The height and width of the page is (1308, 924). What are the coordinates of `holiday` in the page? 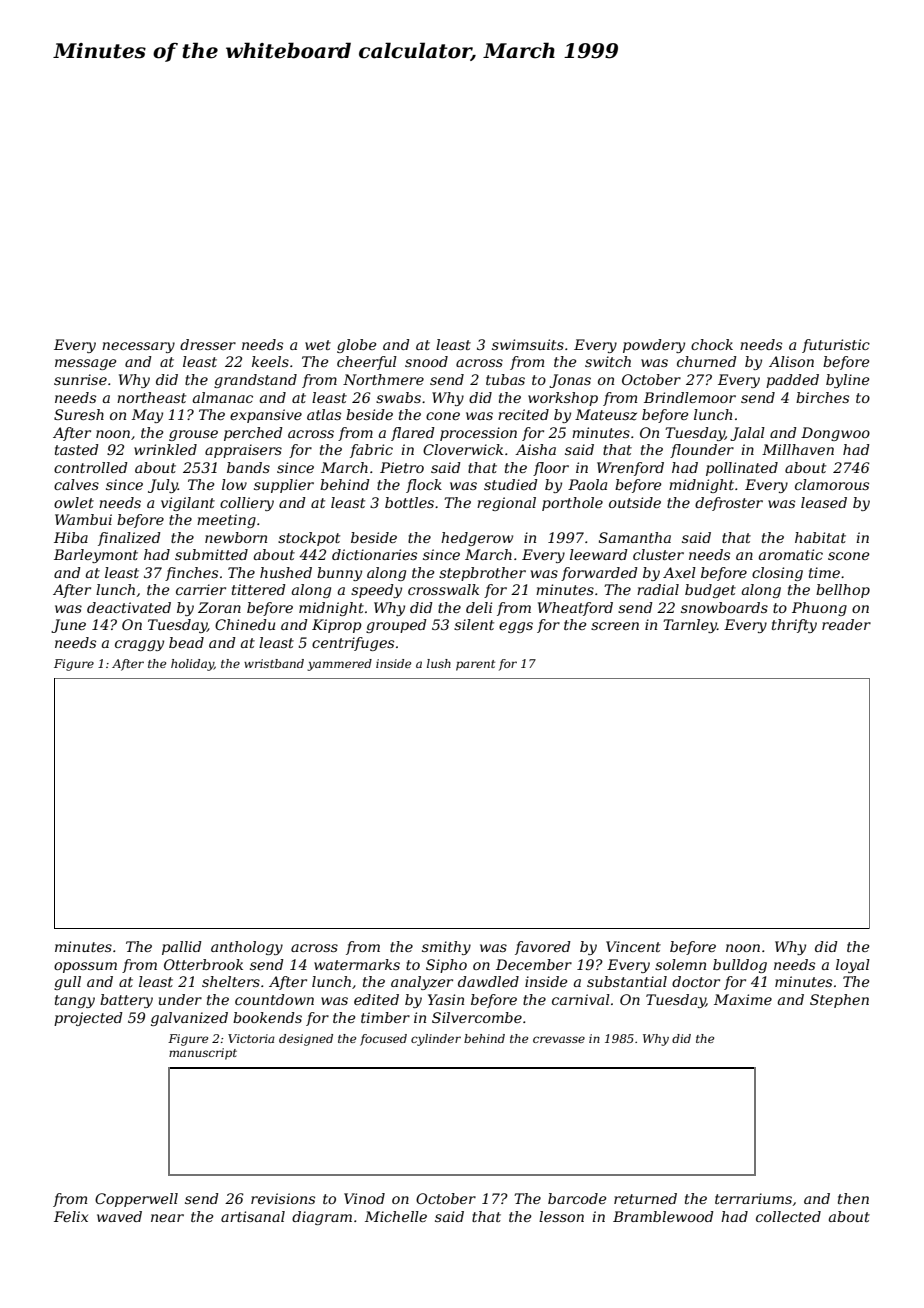 It's located at (192, 665).
